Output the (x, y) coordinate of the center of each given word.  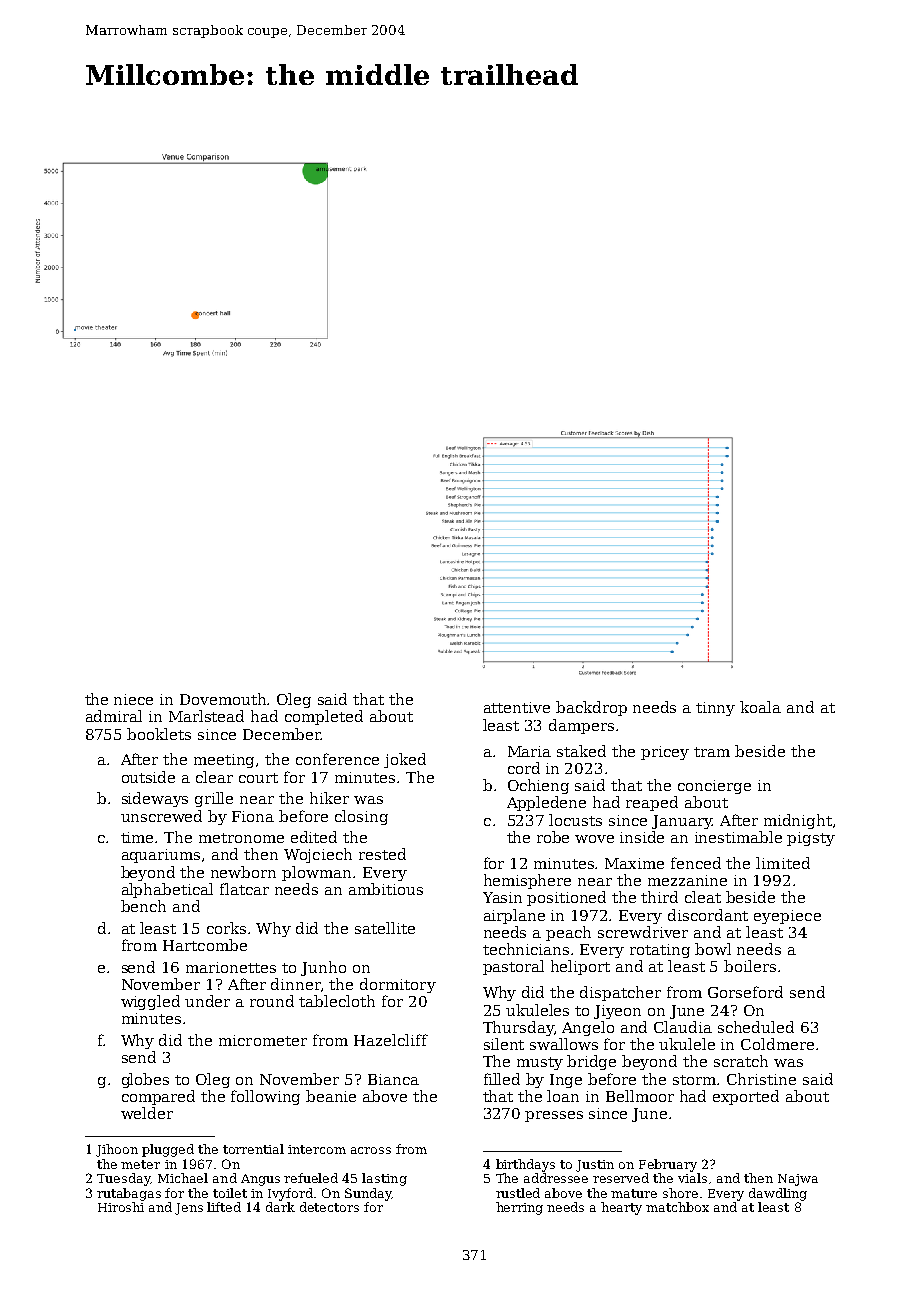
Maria (529, 751)
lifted (224, 1207)
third (659, 897)
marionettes (231, 967)
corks (226, 928)
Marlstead (206, 716)
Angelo (588, 1028)
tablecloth (337, 1001)
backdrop (591, 708)
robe (553, 837)
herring (519, 1208)
